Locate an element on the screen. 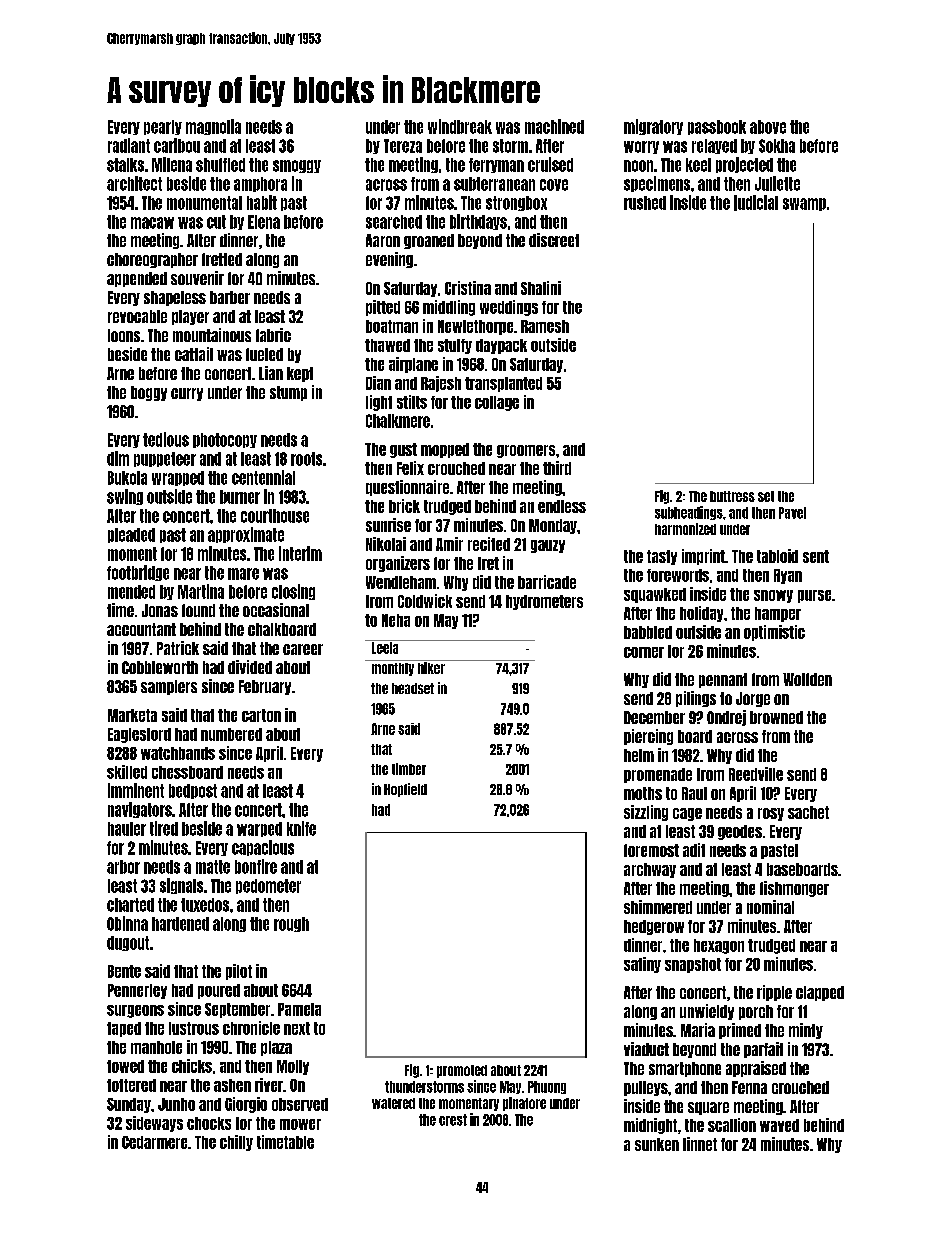 The width and height of the screenshot is (952, 1233). barber is located at coordinates (230, 297).
